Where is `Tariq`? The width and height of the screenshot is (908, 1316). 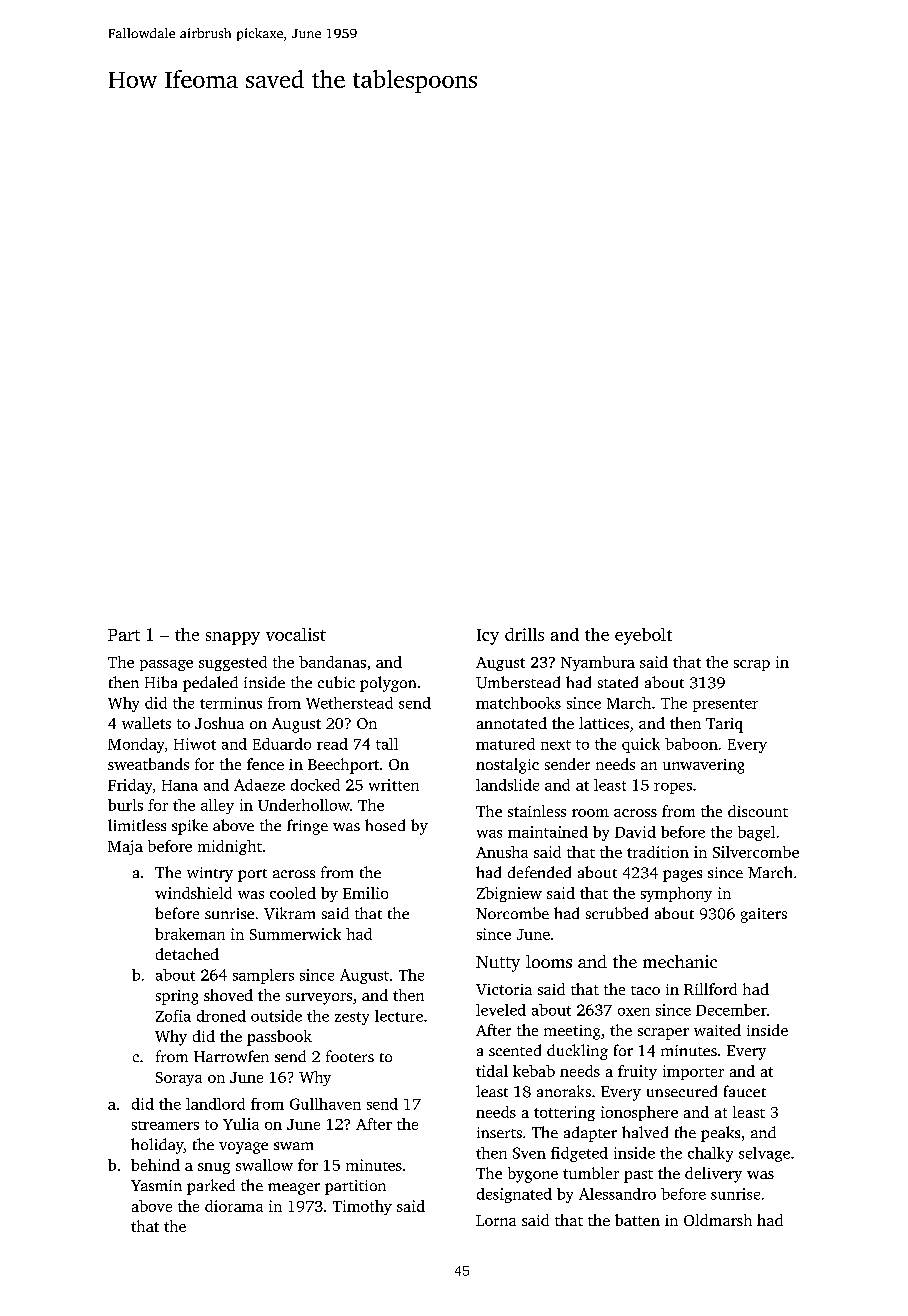 Tariq is located at coordinates (724, 725).
